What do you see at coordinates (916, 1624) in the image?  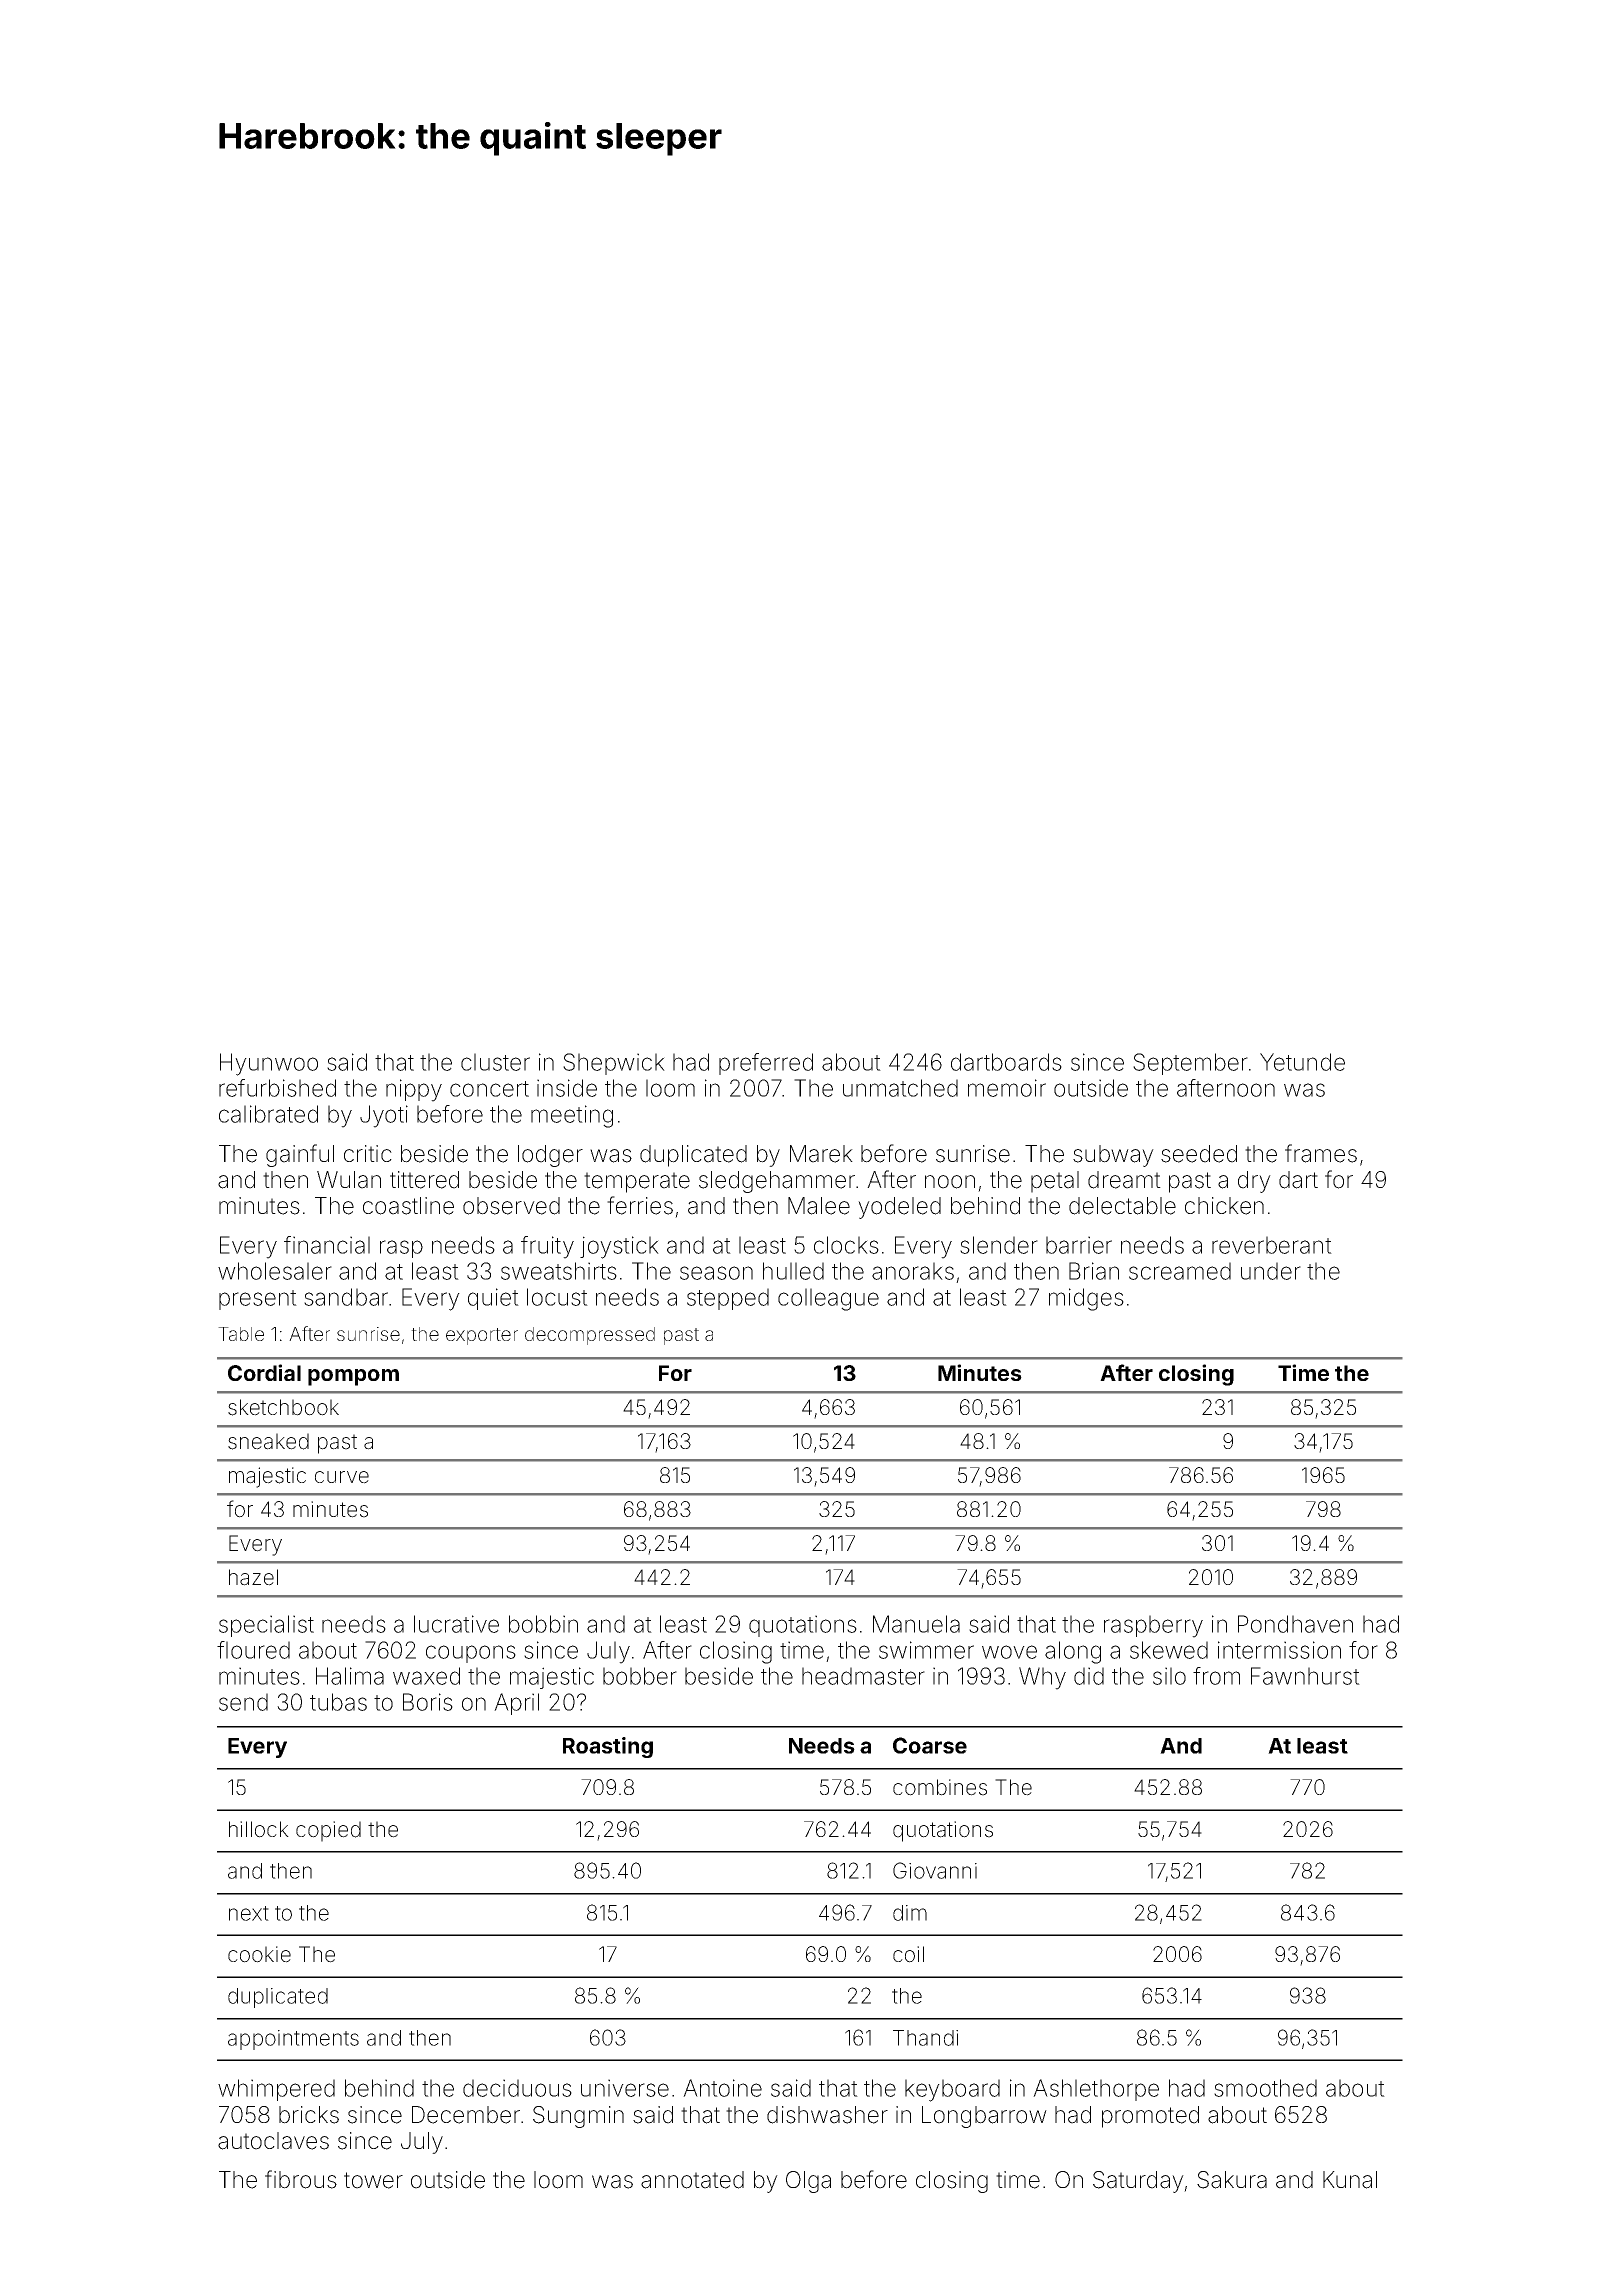 I see `Manuela` at bounding box center [916, 1624].
